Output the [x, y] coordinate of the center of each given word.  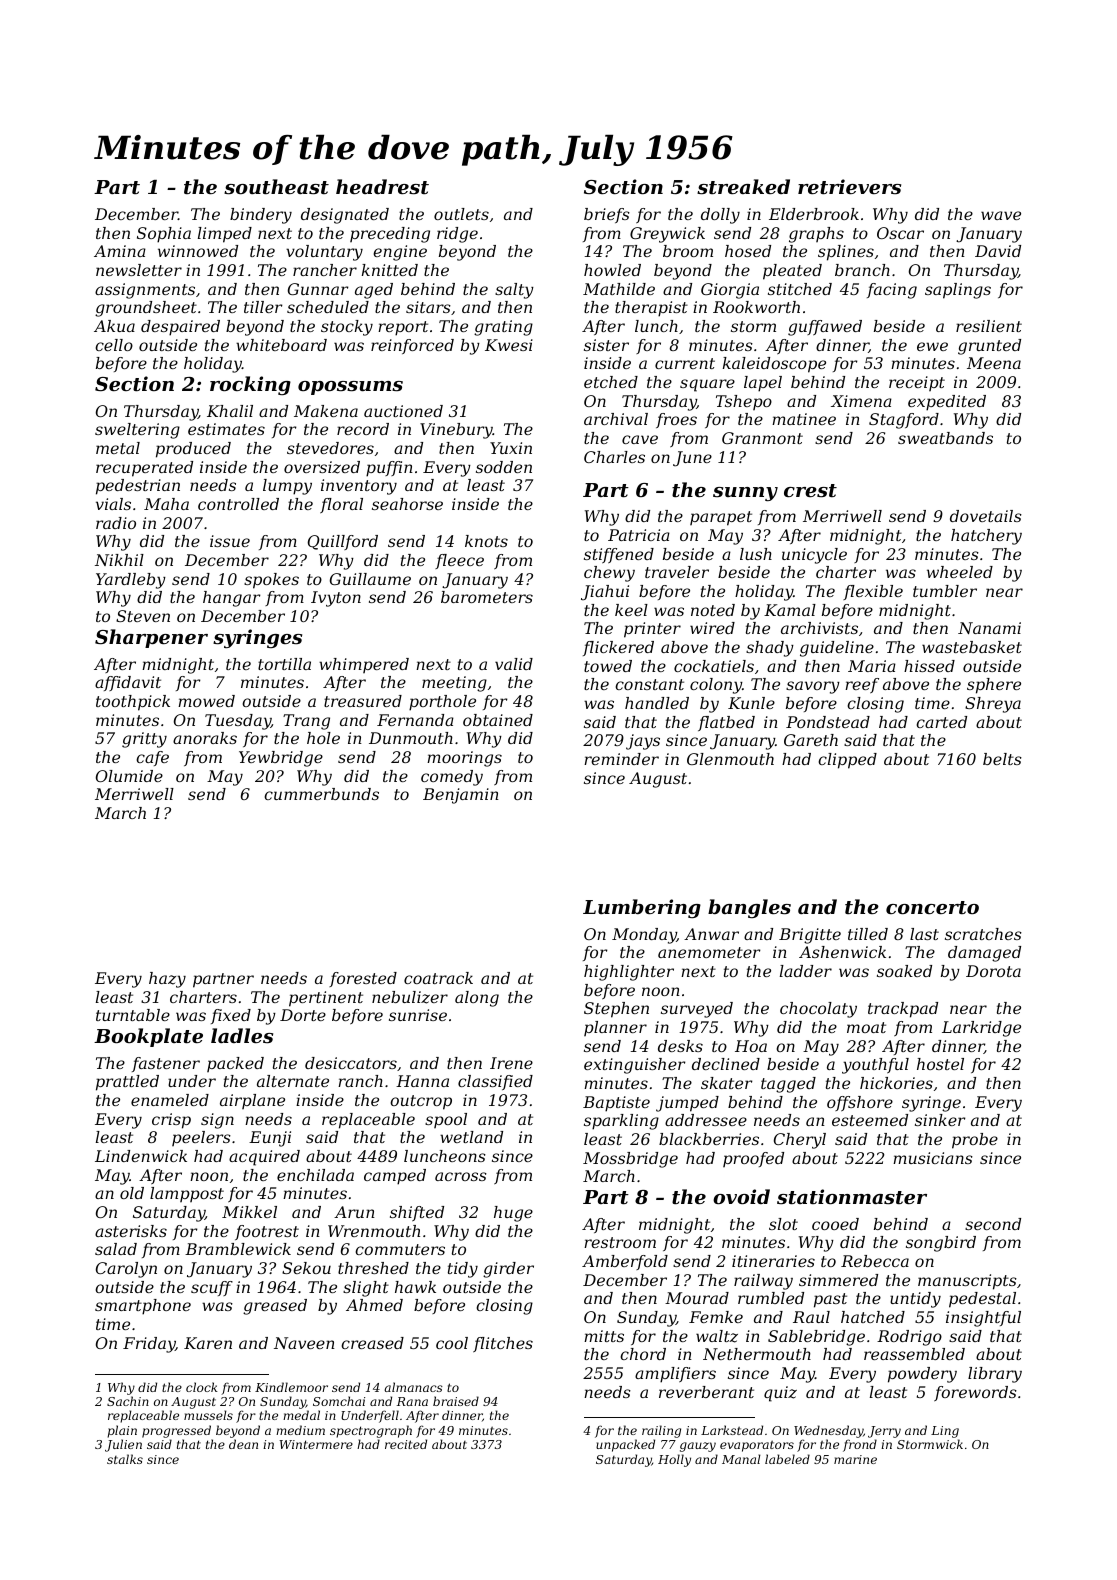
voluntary [324, 253]
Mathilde [619, 289]
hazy [167, 980]
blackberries [709, 1139]
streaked [743, 187]
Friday [149, 1345]
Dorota [993, 971]
